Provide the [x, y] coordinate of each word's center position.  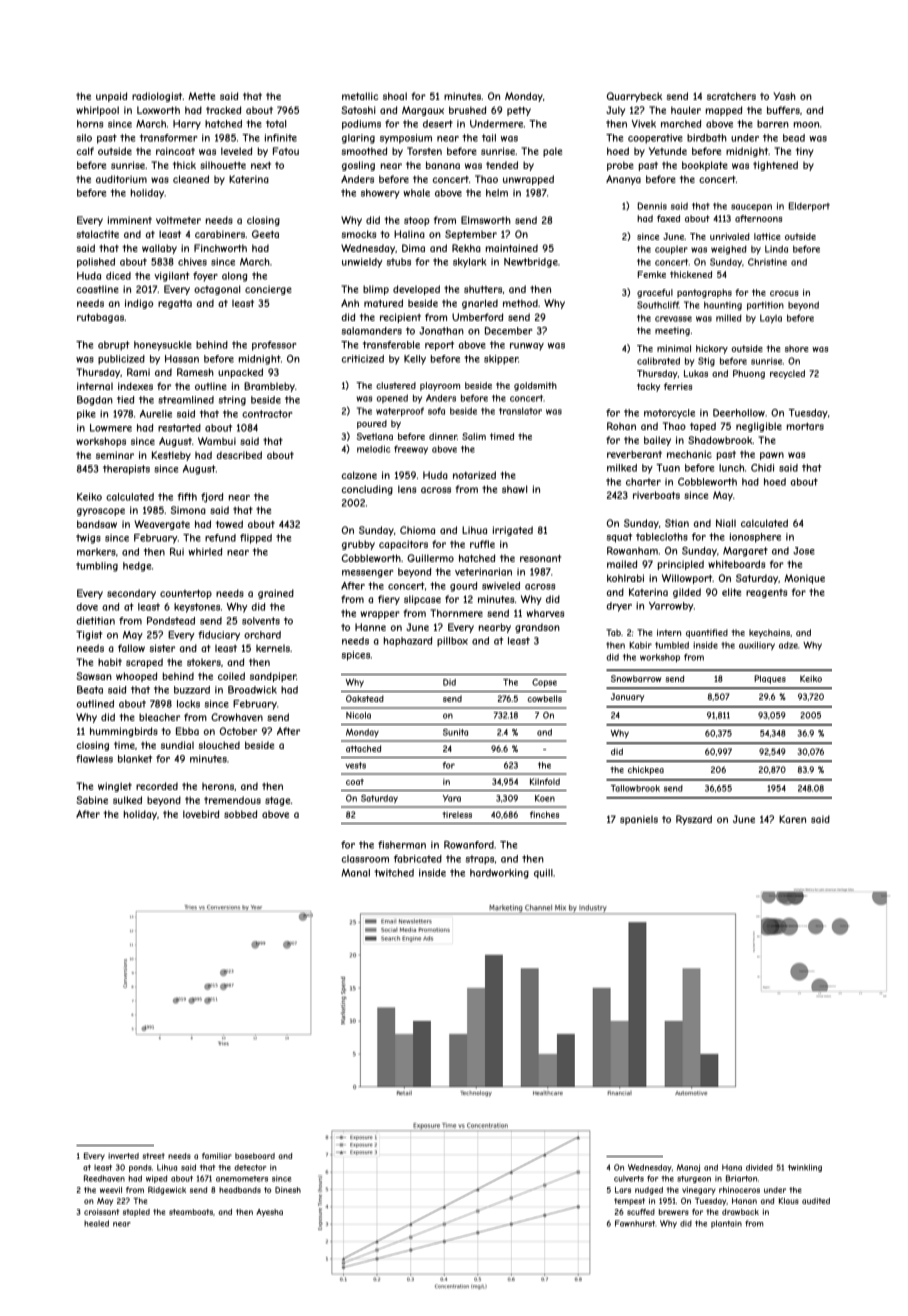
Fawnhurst [635, 1223]
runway [527, 347]
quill [543, 874]
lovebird [201, 814]
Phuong [749, 374]
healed [96, 1223]
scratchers [731, 96]
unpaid [111, 97]
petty [519, 111]
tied [125, 400]
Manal [355, 873]
